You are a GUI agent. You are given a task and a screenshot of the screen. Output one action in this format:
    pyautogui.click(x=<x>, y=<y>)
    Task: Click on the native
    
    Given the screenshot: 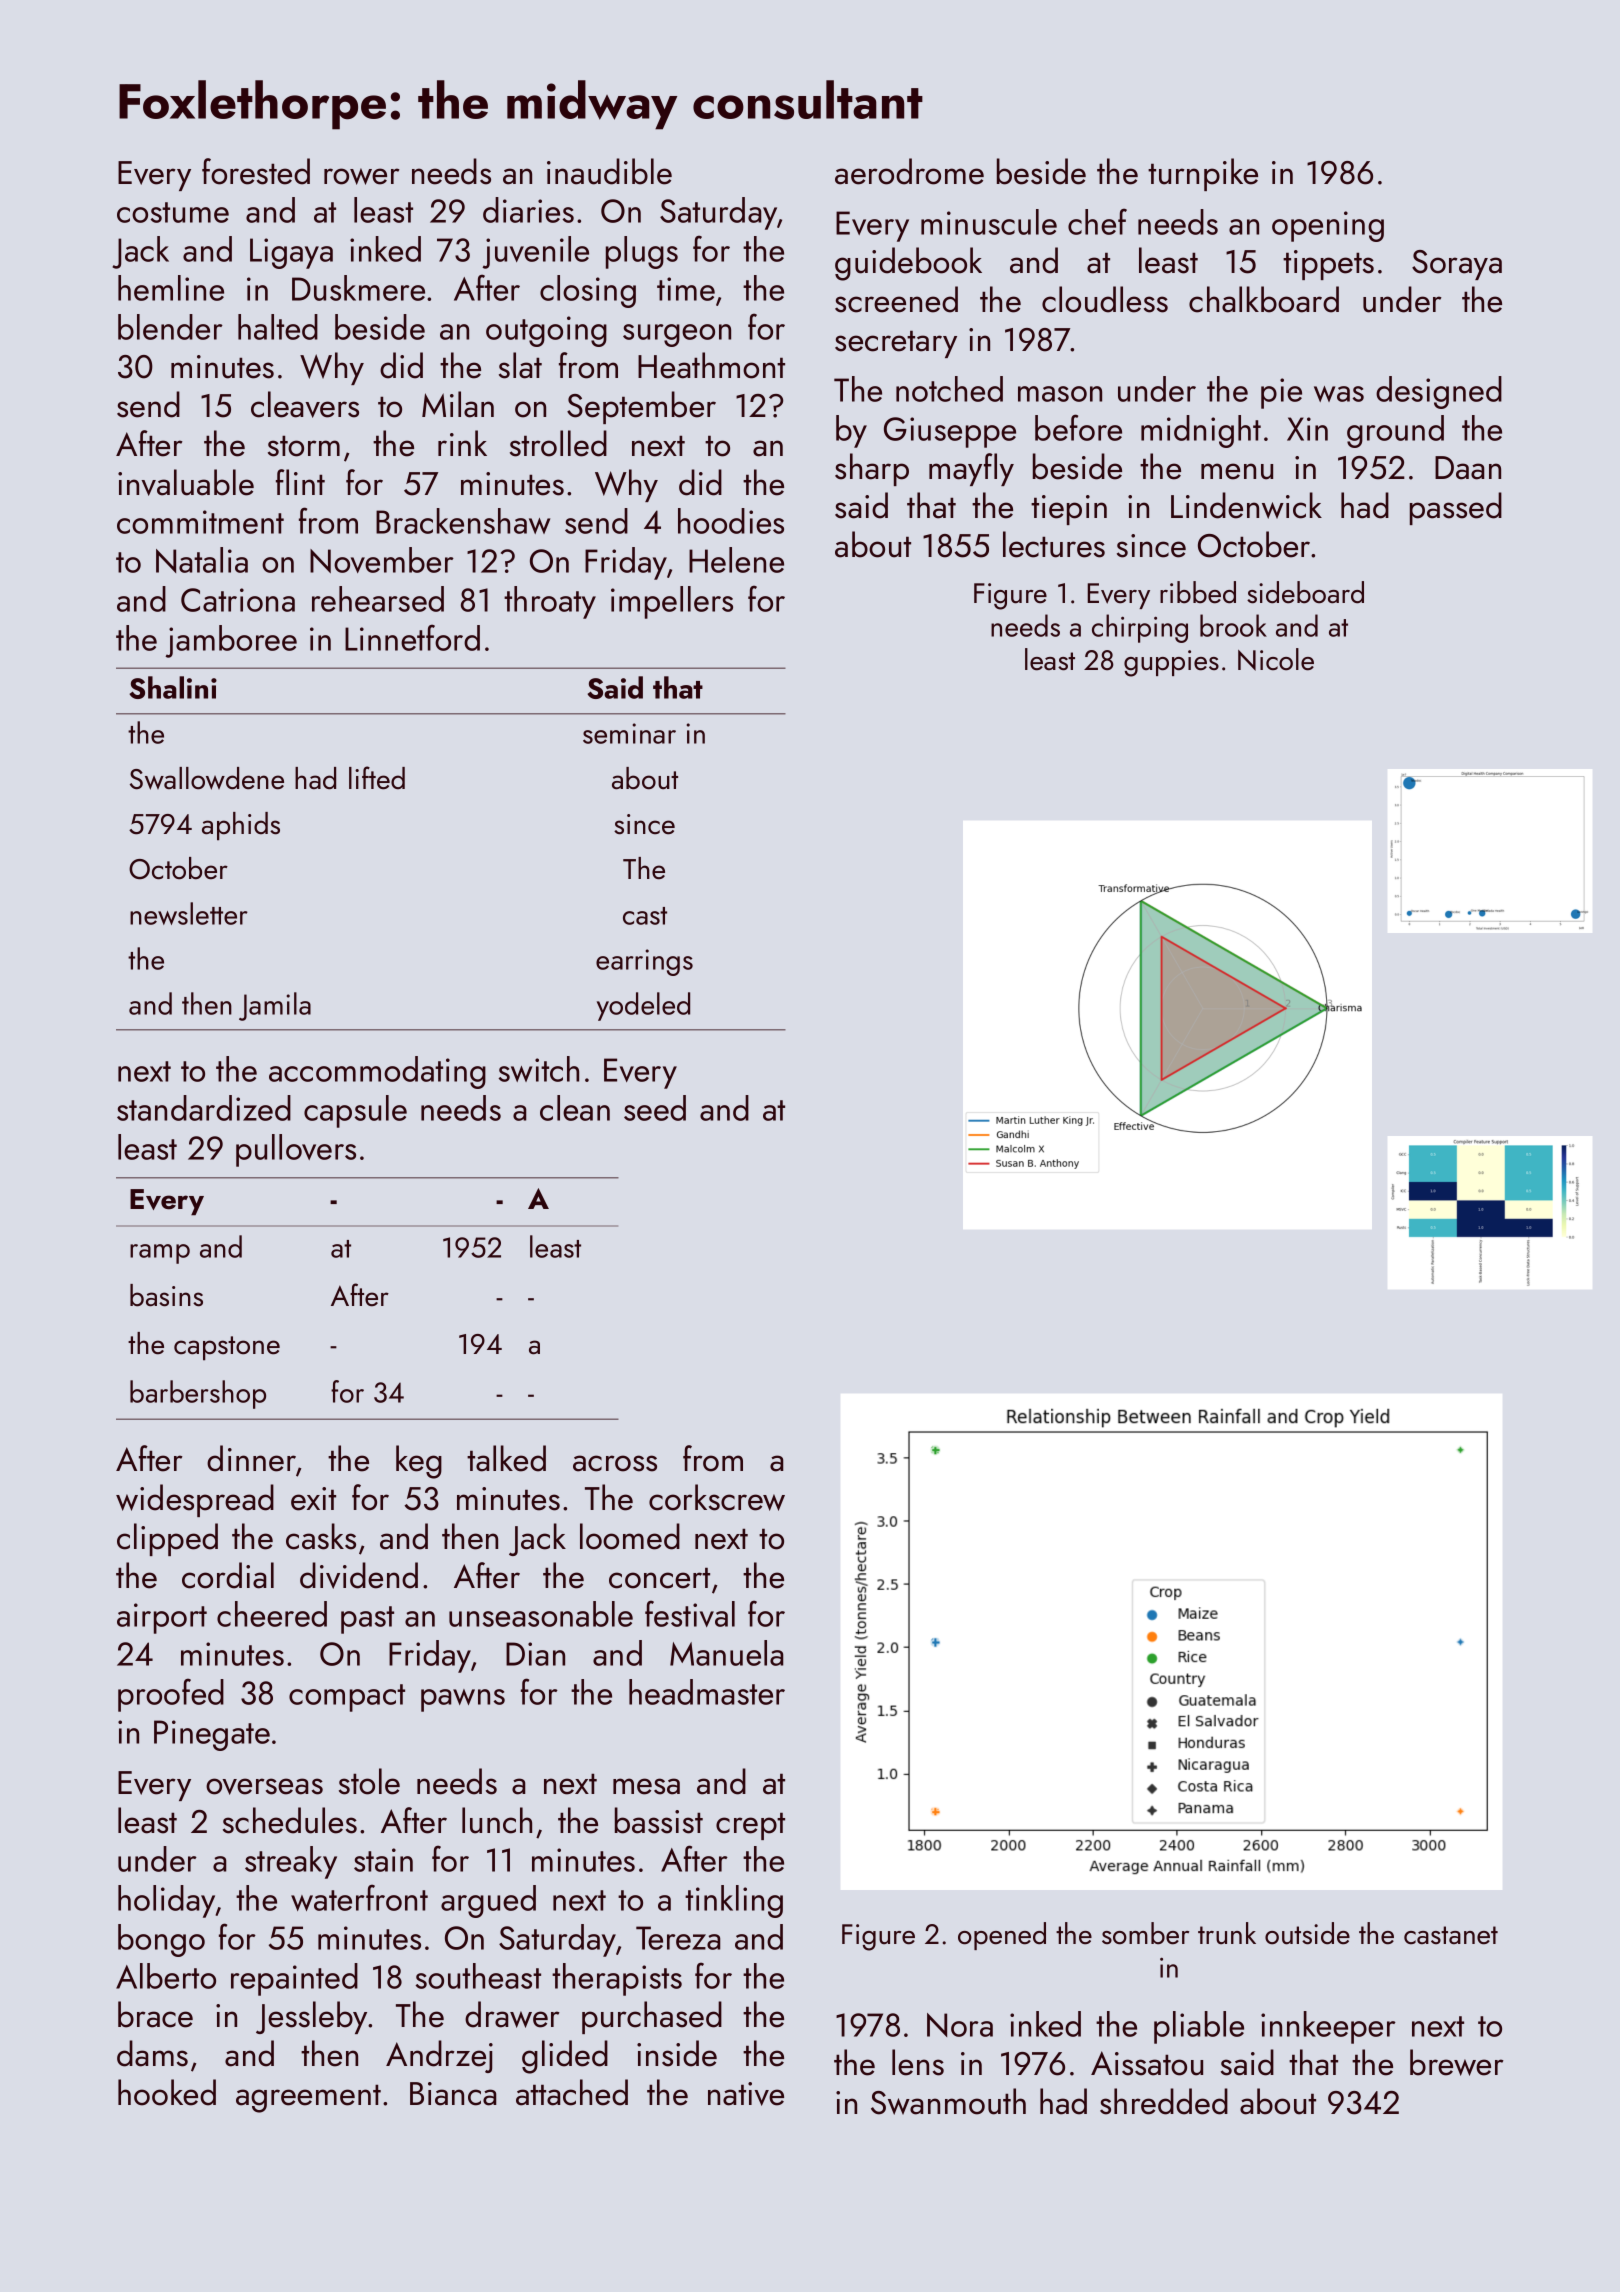 What is the action you would take?
    pyautogui.click(x=746, y=2094)
